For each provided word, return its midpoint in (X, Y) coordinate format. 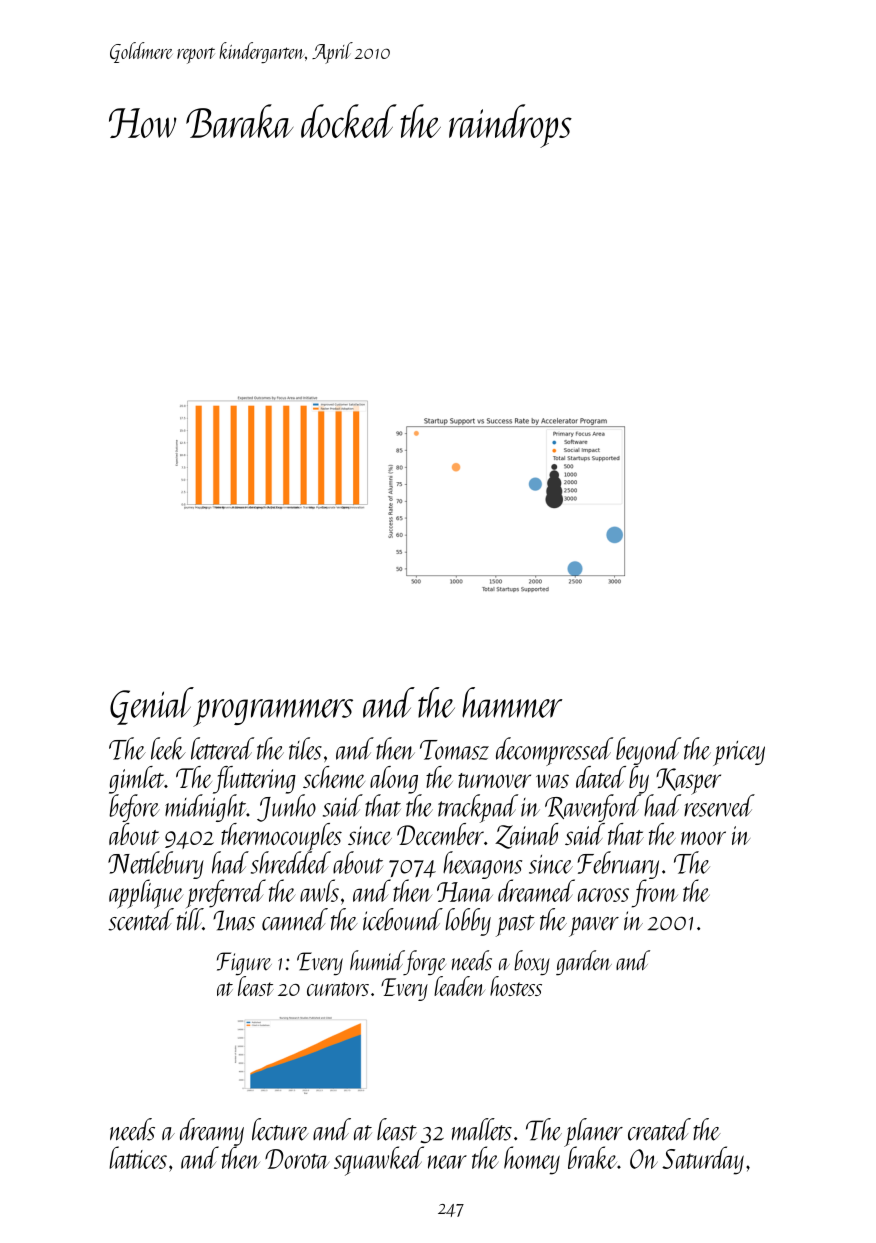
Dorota (297, 1159)
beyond (648, 751)
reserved (719, 806)
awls (319, 890)
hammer (512, 702)
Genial (152, 707)
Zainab (527, 836)
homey (532, 1160)
